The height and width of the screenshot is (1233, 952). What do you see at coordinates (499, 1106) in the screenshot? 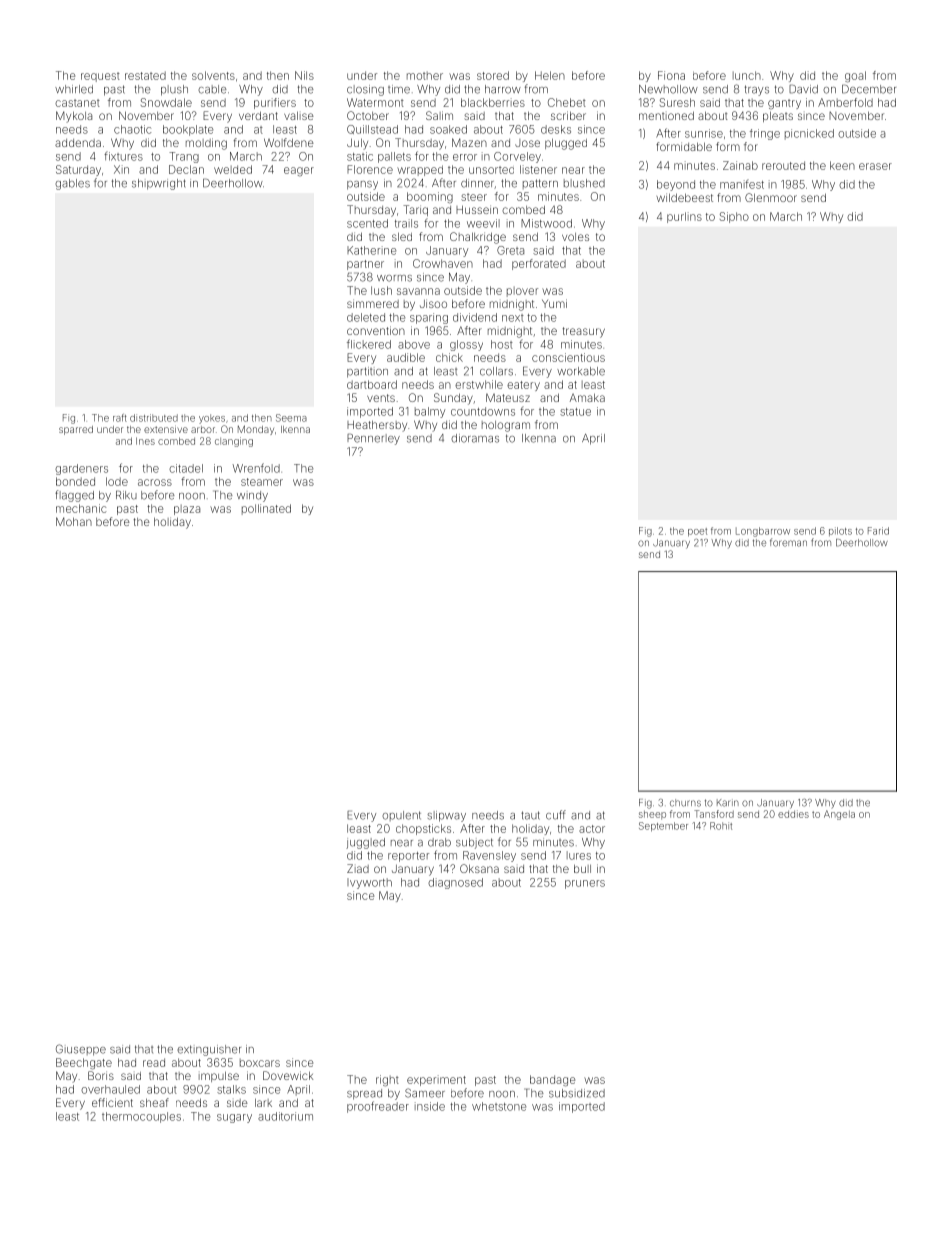
I see `whetstone` at bounding box center [499, 1106].
